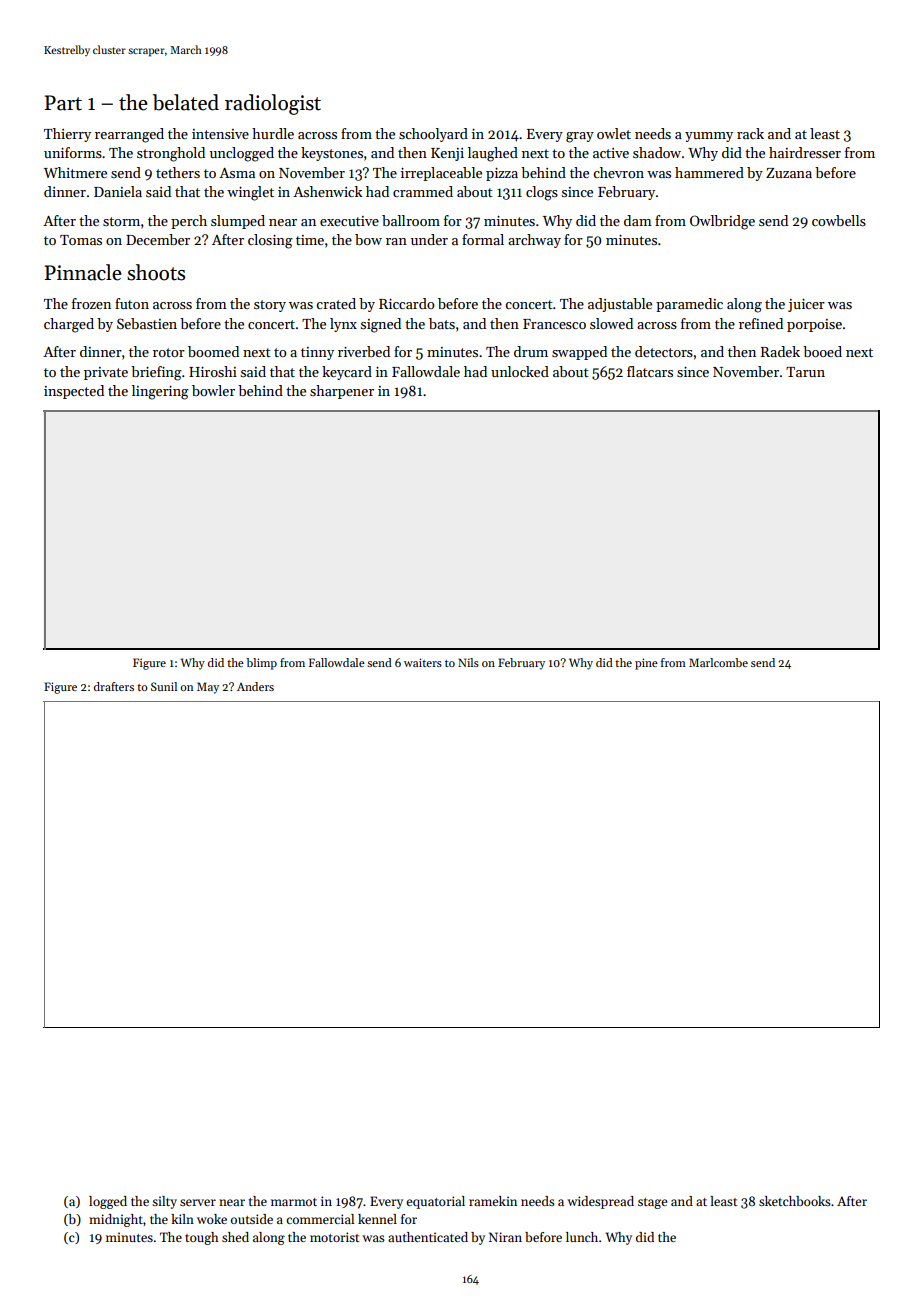 This image has width=924, height=1308. What do you see at coordinates (542, 193) in the image?
I see `clogs` at bounding box center [542, 193].
